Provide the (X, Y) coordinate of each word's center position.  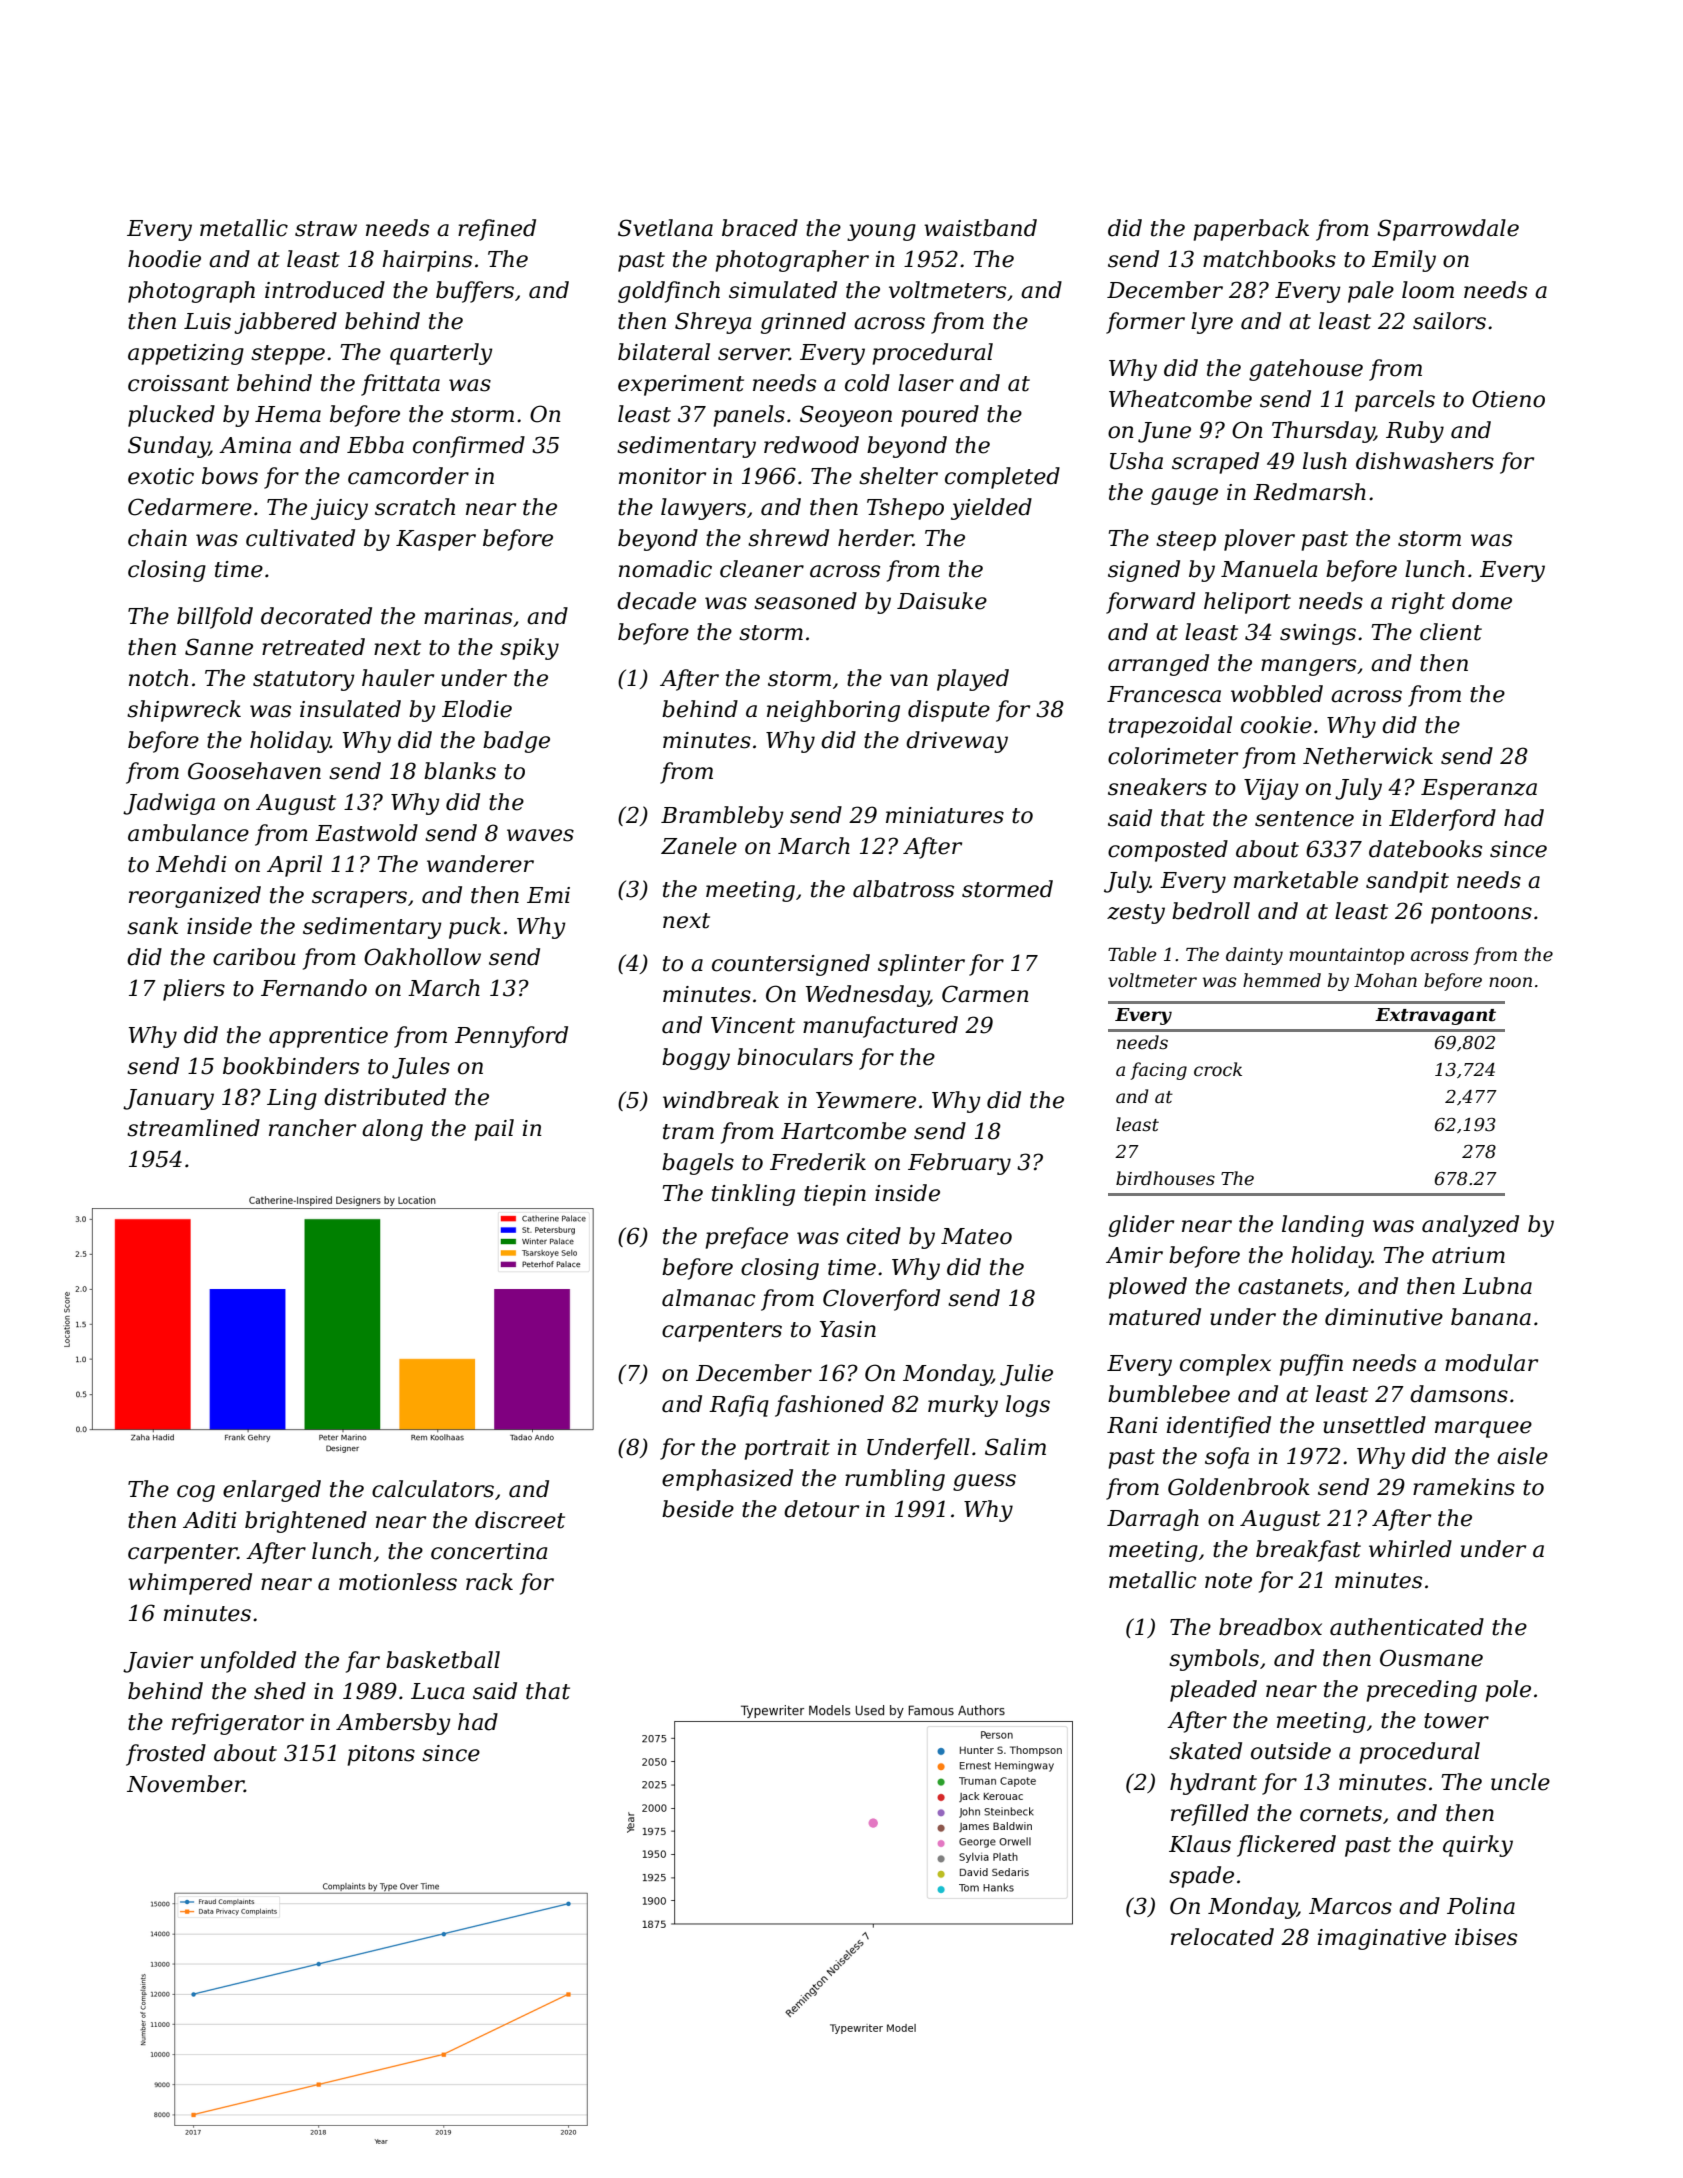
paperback (1251, 230)
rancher (312, 1128)
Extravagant (1435, 1016)
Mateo (976, 1236)
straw (326, 229)
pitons (381, 1755)
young (881, 232)
